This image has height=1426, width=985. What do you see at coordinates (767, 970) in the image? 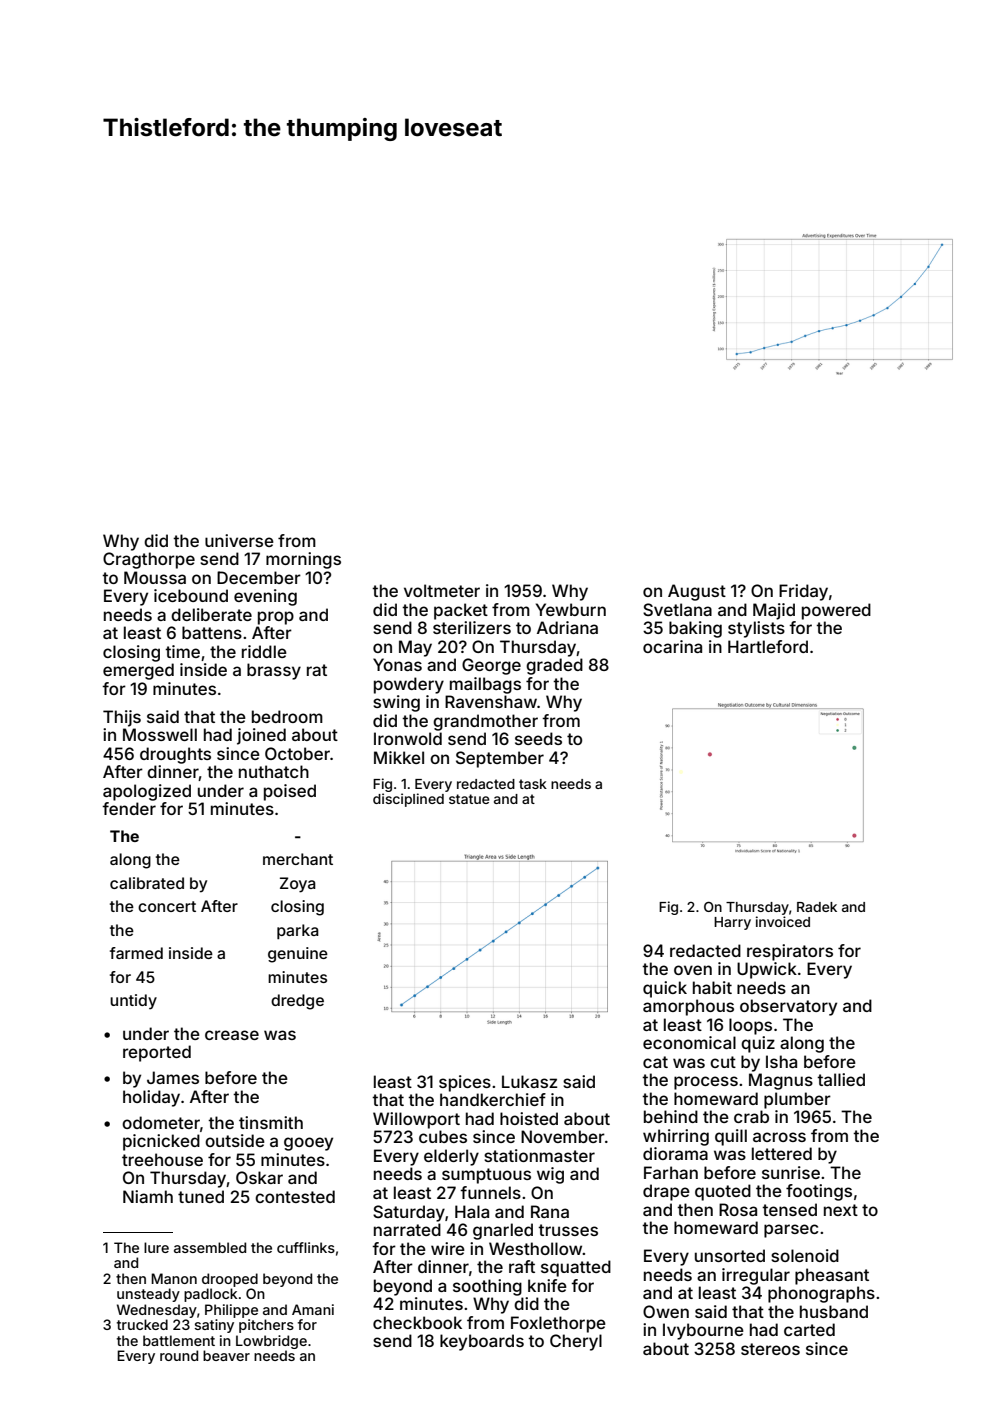
I see `Upwick` at bounding box center [767, 970].
